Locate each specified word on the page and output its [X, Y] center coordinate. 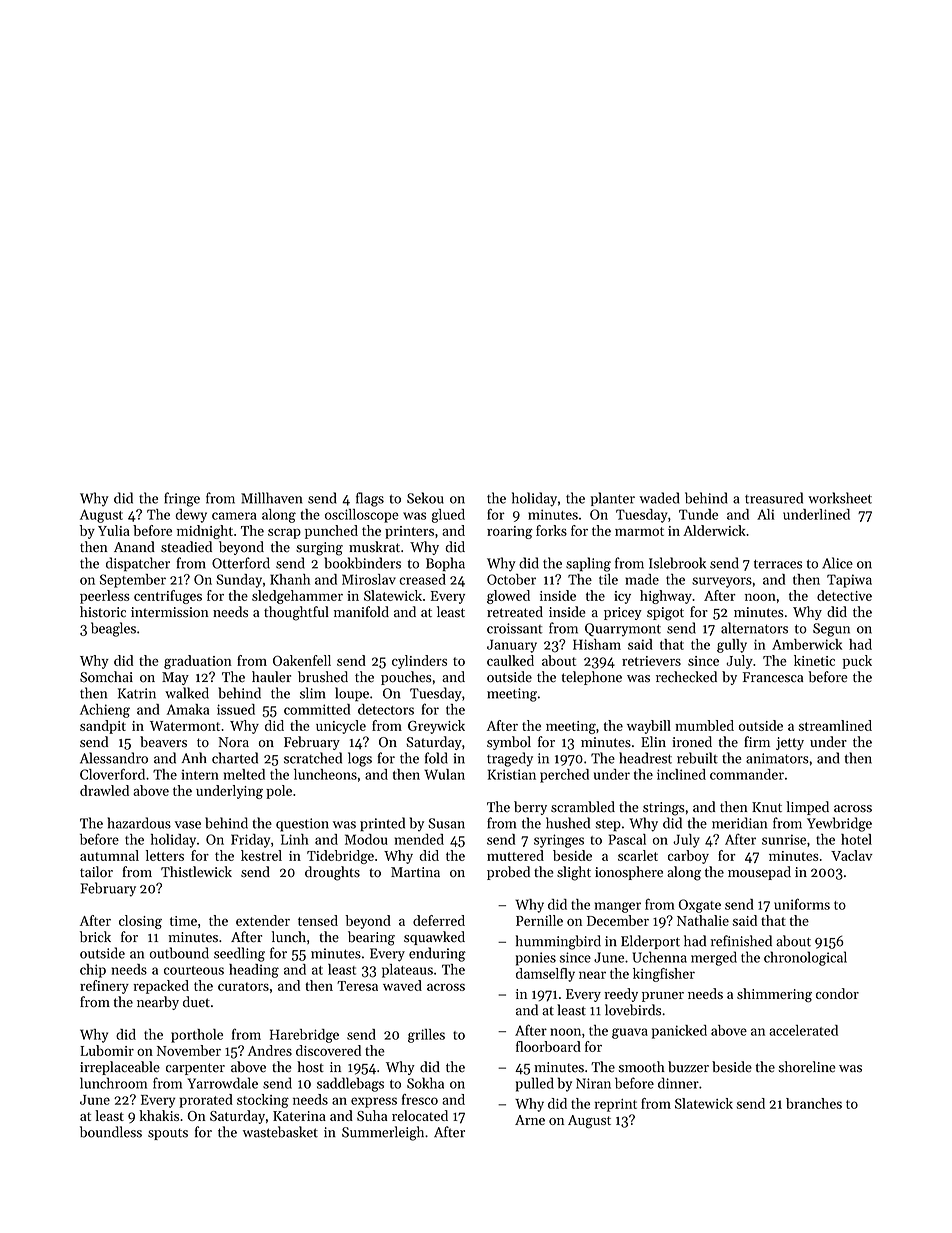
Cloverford [112, 774]
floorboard [548, 1046]
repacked [161, 987]
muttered [515, 855]
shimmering [774, 995]
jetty [790, 743]
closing [140, 922]
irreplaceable [120, 1068]
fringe [182, 499]
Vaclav [851, 855]
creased [422, 579]
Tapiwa [849, 581]
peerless [105, 597]
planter [613, 499]
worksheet [840, 498]
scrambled [583, 807]
